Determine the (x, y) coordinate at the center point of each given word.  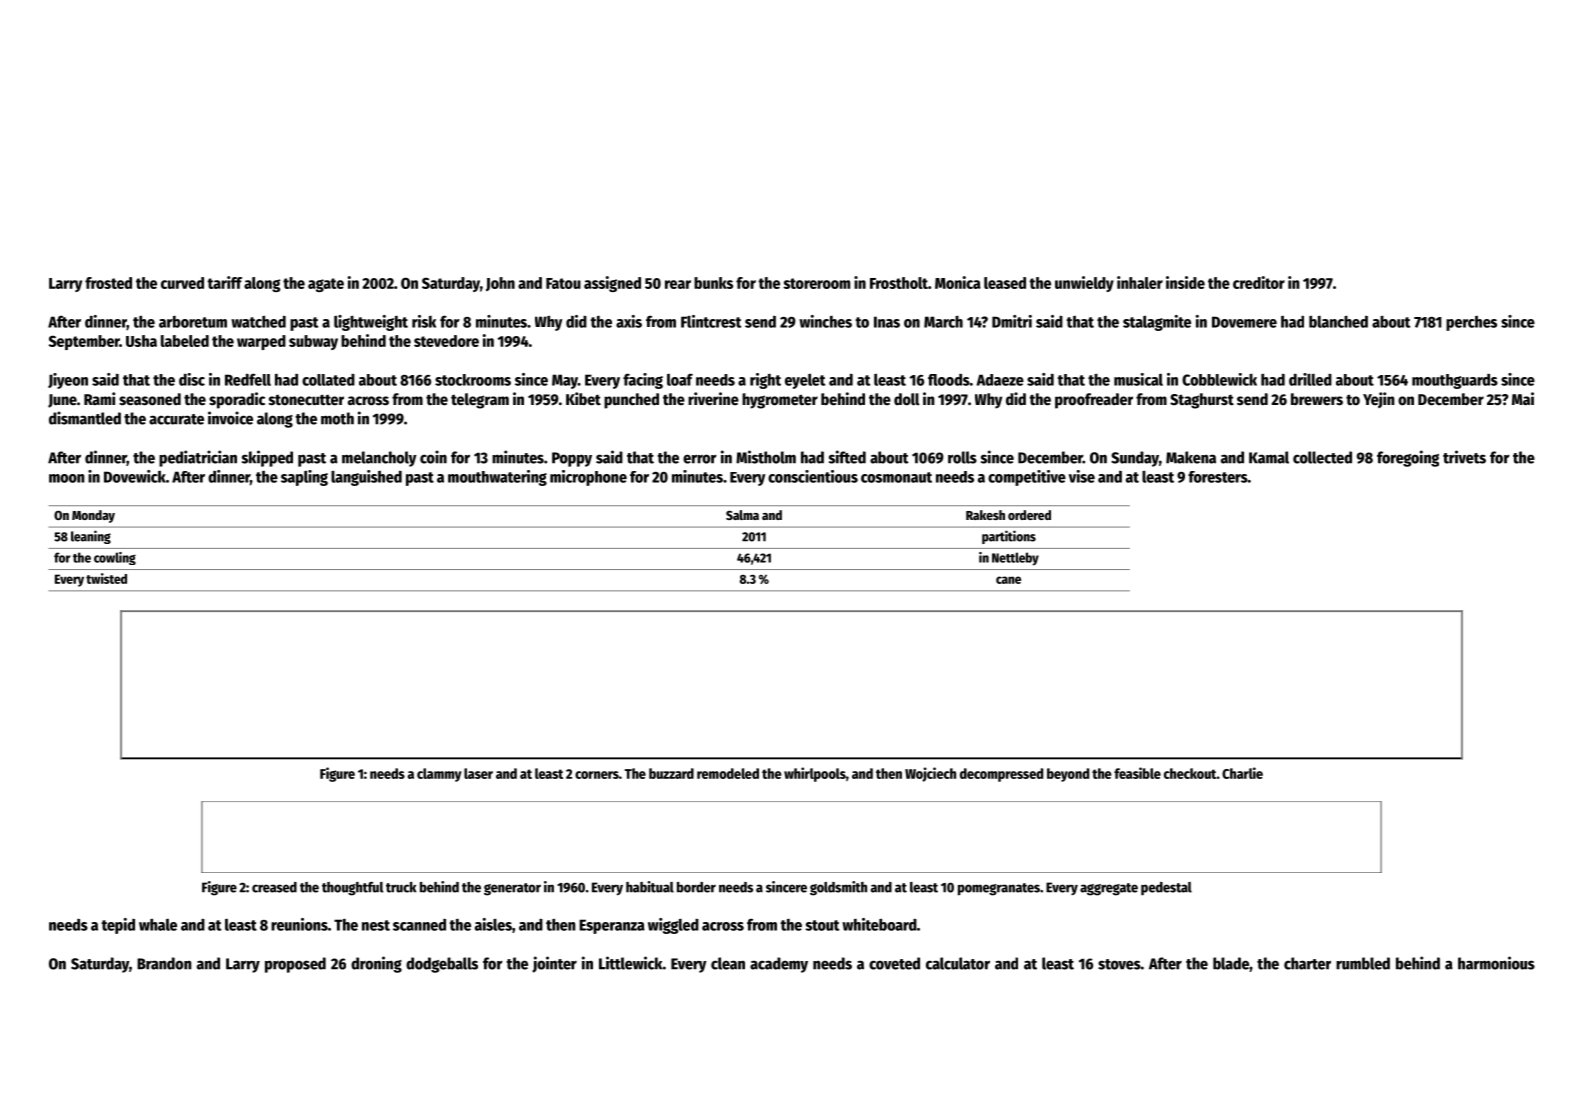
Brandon (164, 963)
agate (326, 285)
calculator (958, 963)
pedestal (1166, 888)
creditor (1259, 282)
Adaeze (1000, 380)
